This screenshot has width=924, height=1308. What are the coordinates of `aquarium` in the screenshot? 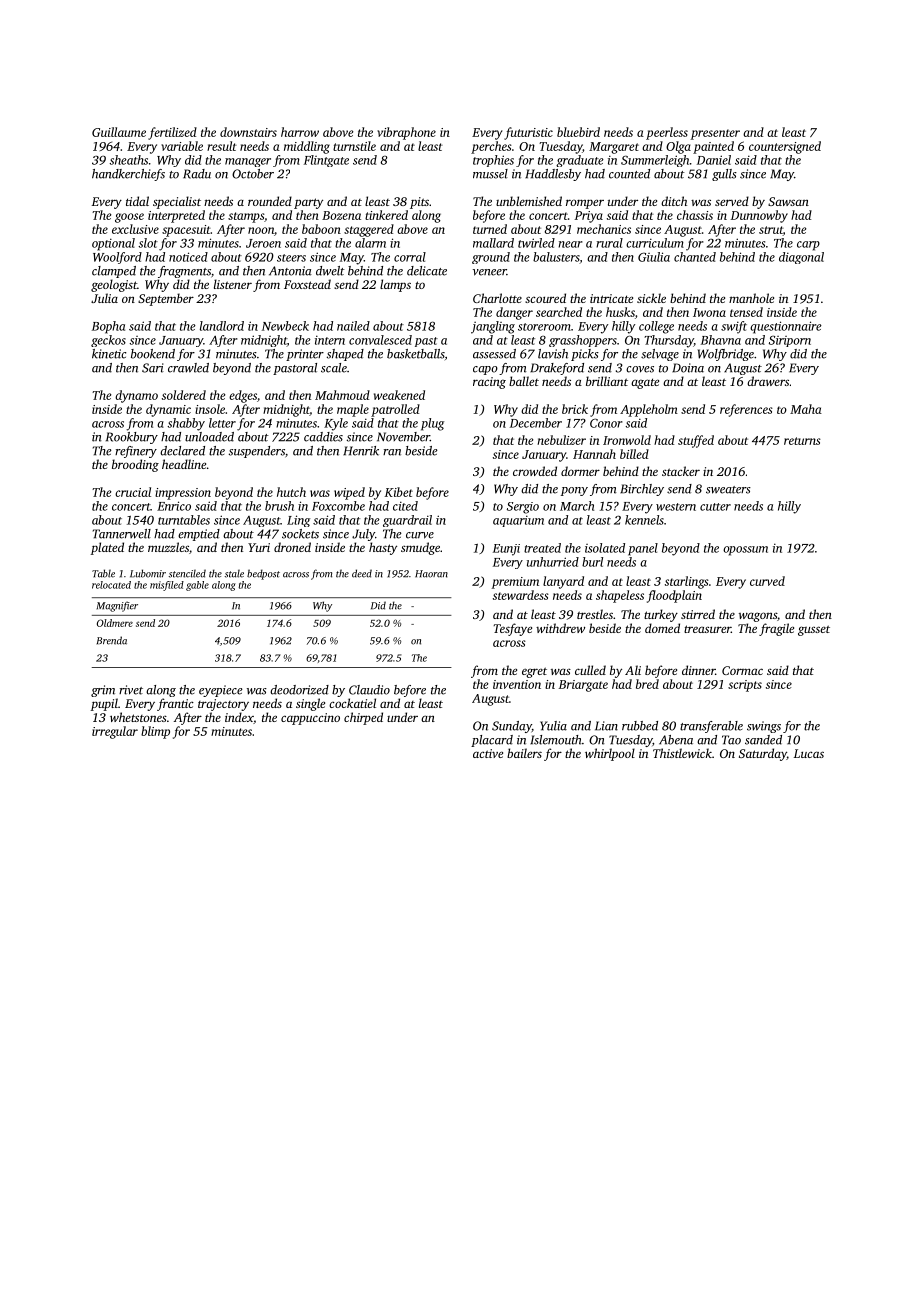 It's located at (518, 521).
